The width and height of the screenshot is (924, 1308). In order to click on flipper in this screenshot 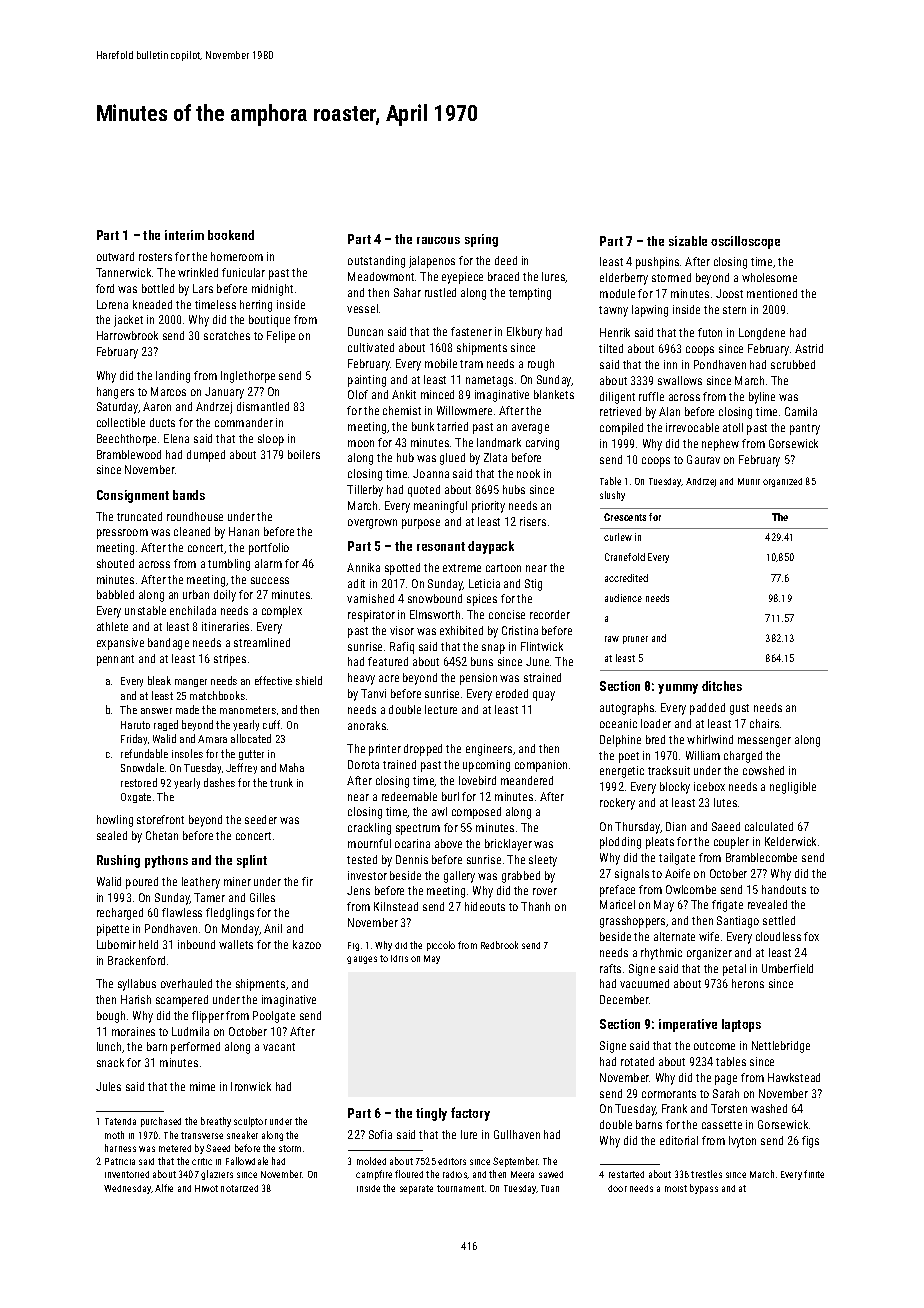, I will do `click(208, 1017)`.
